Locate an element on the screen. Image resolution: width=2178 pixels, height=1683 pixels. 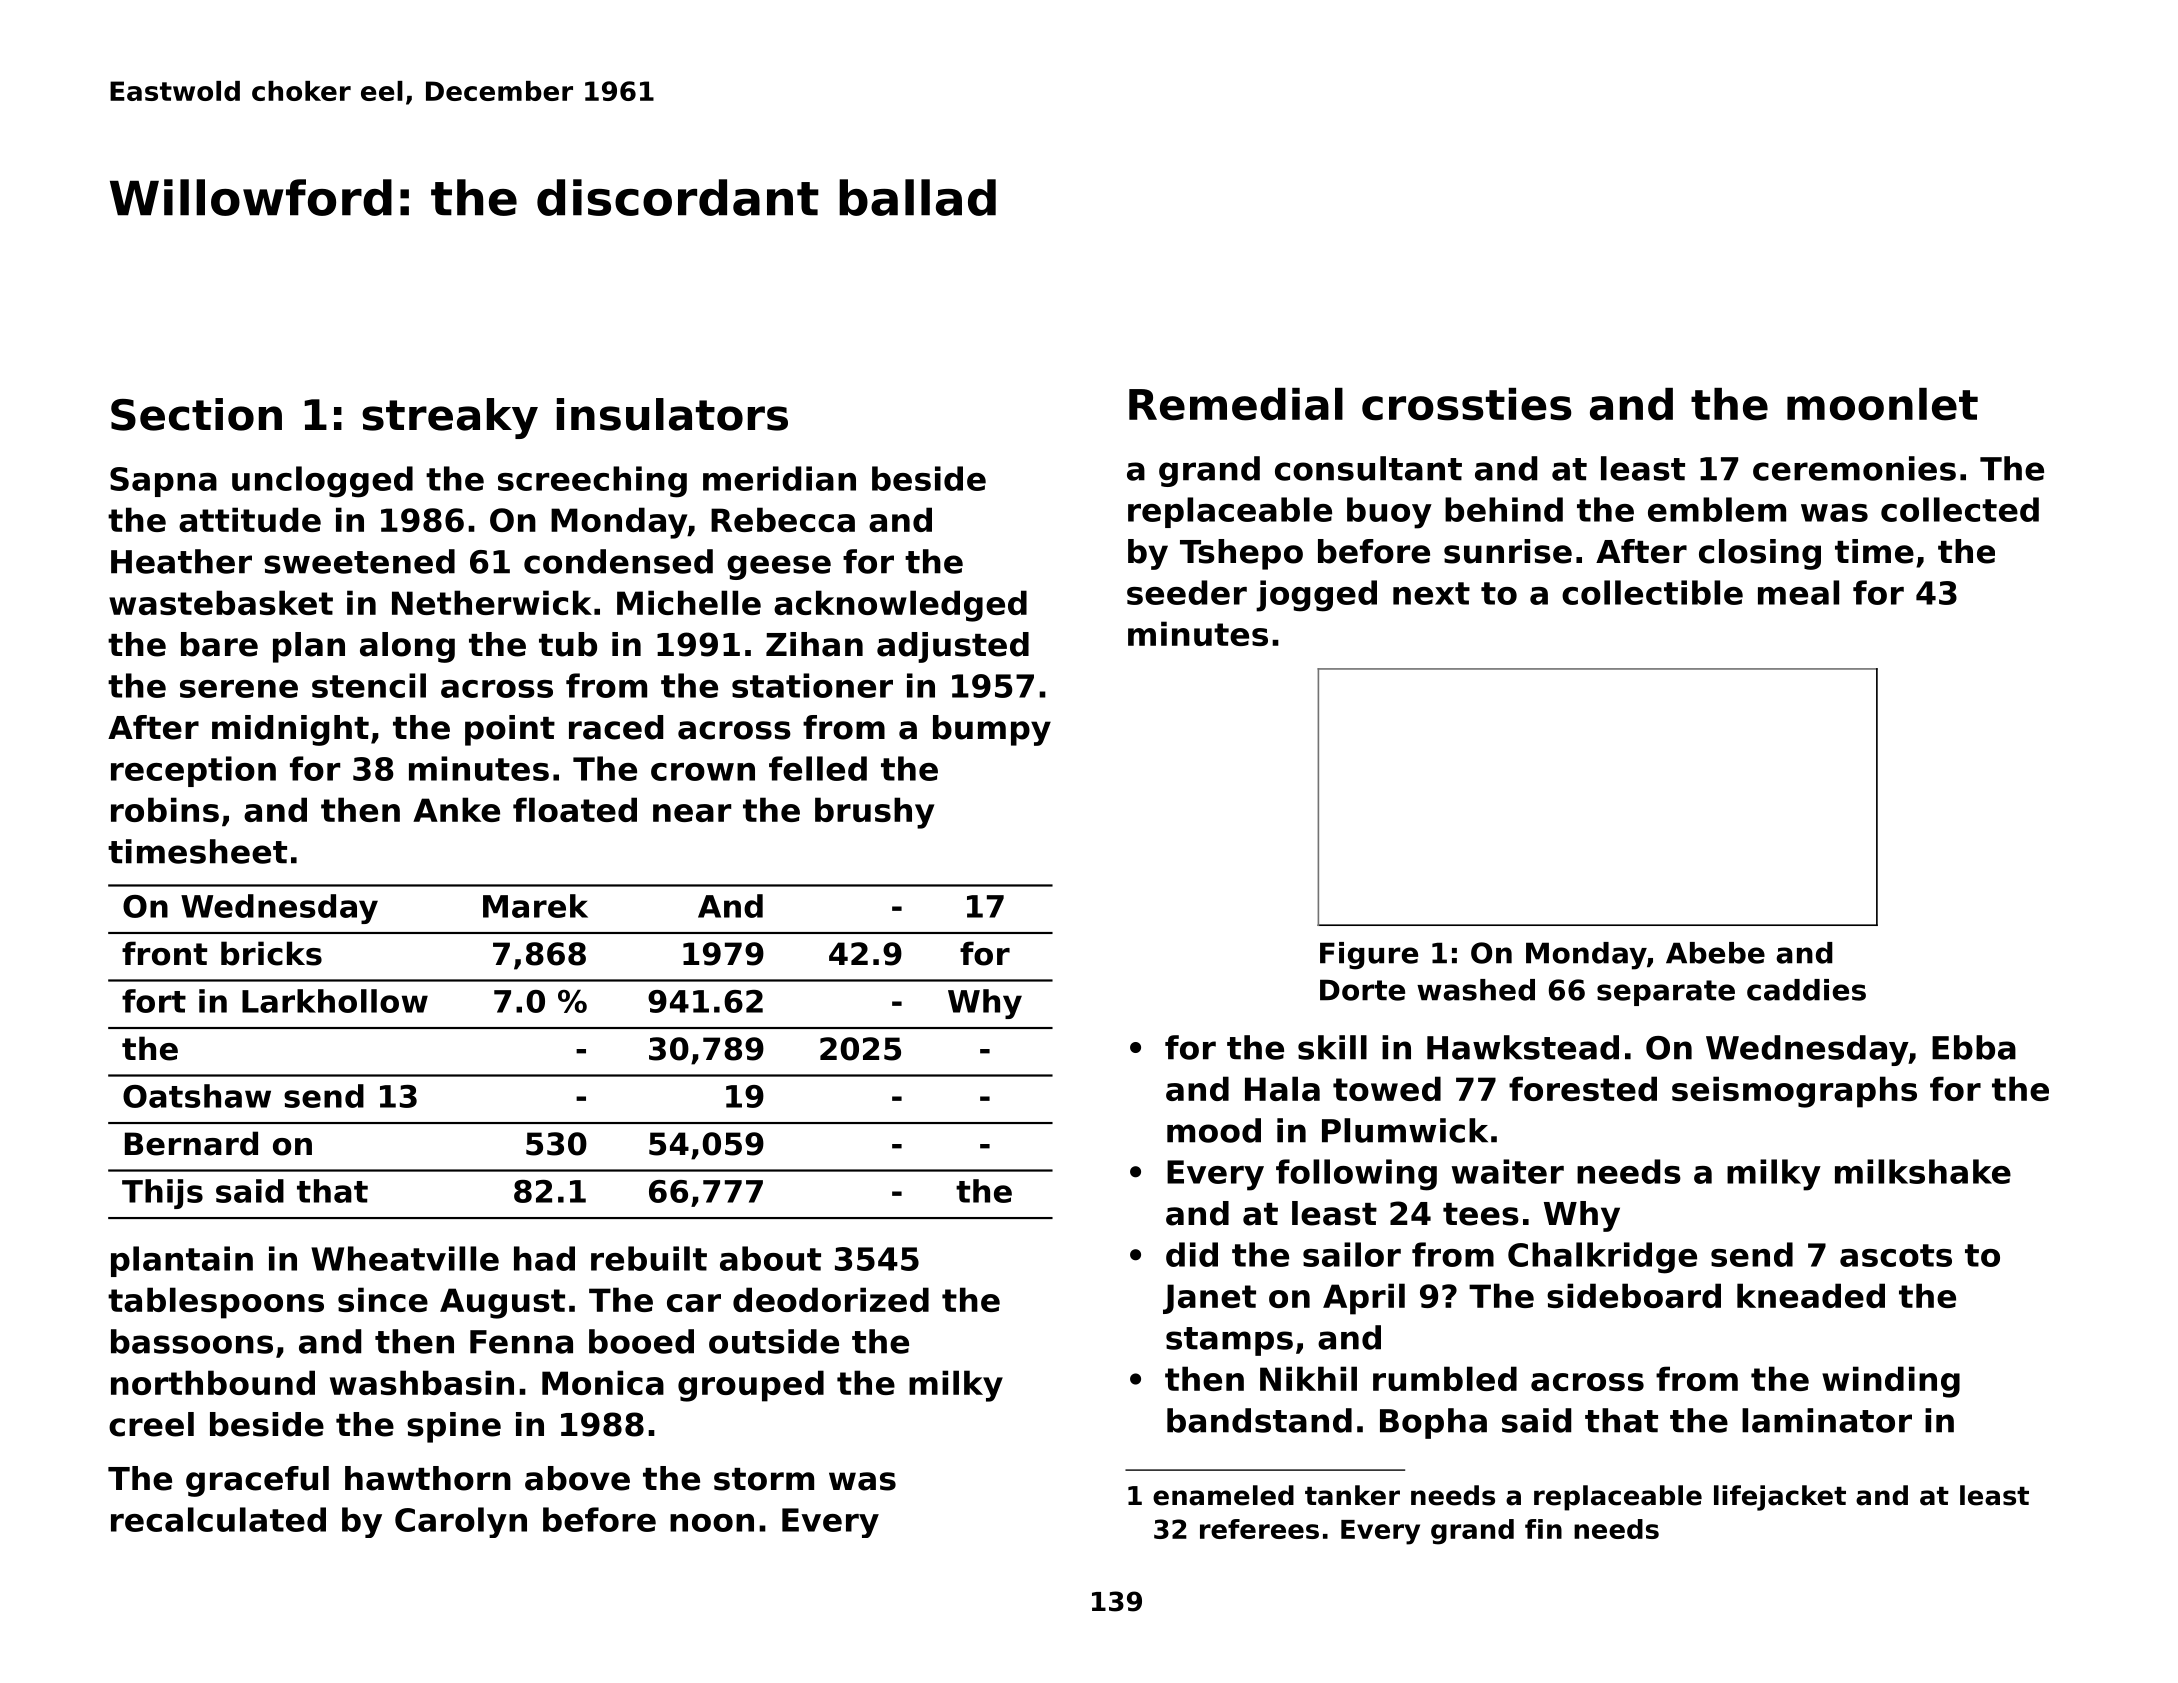
Plumwick is located at coordinates (1405, 1130).
